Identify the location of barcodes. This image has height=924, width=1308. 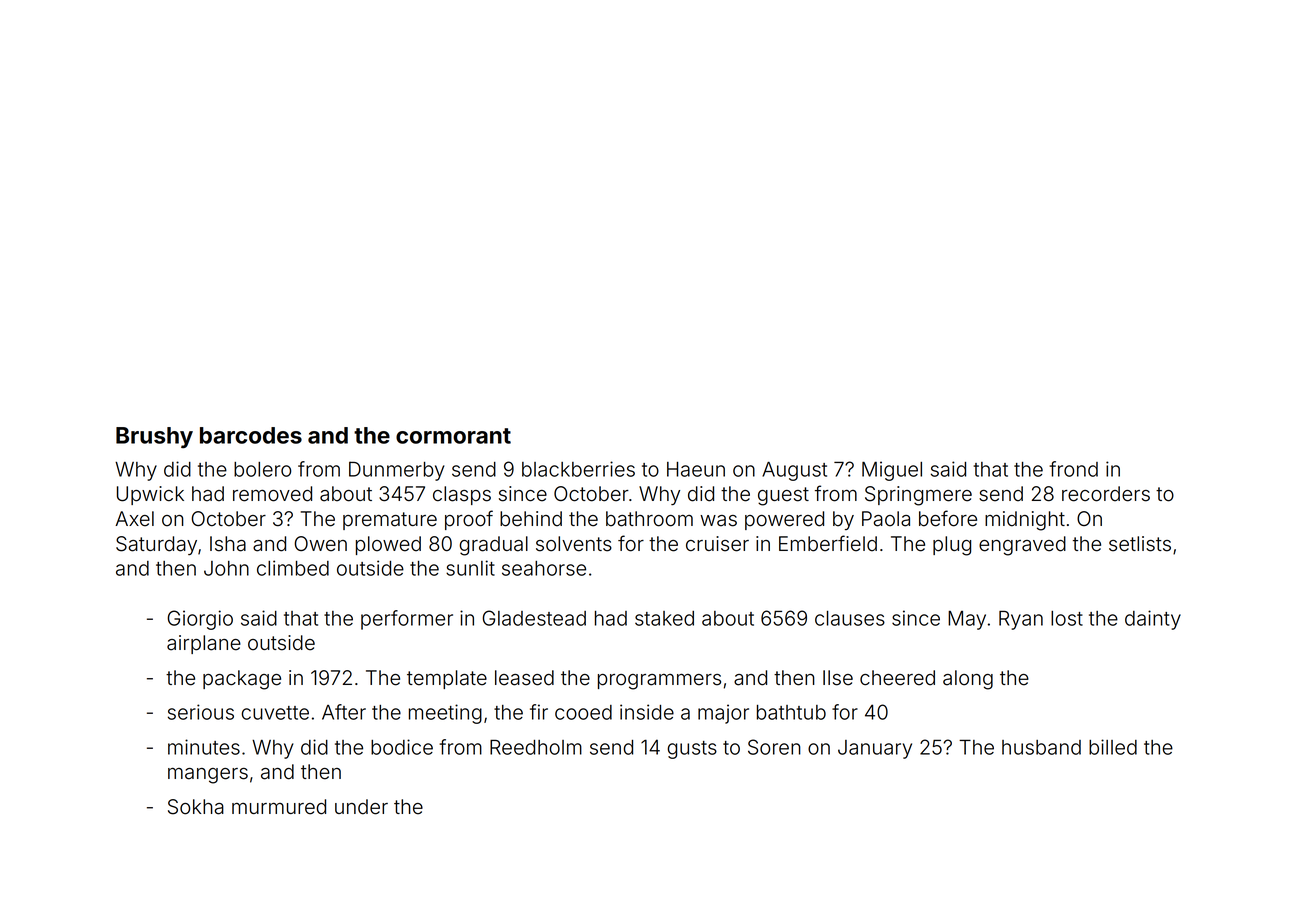
(251, 435).
